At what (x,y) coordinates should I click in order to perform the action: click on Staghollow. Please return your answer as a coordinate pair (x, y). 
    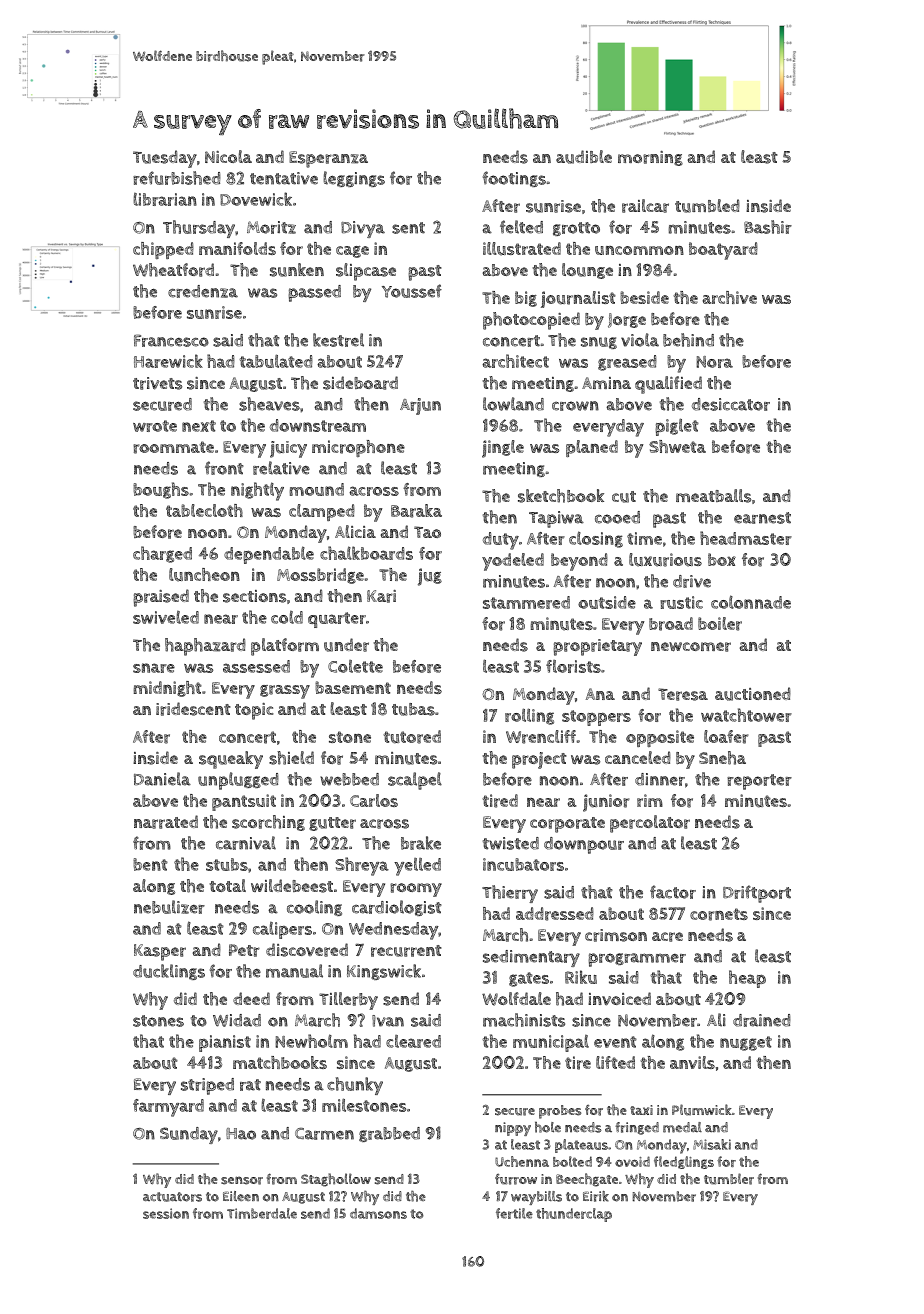
    Looking at the image, I should click on (336, 1180).
